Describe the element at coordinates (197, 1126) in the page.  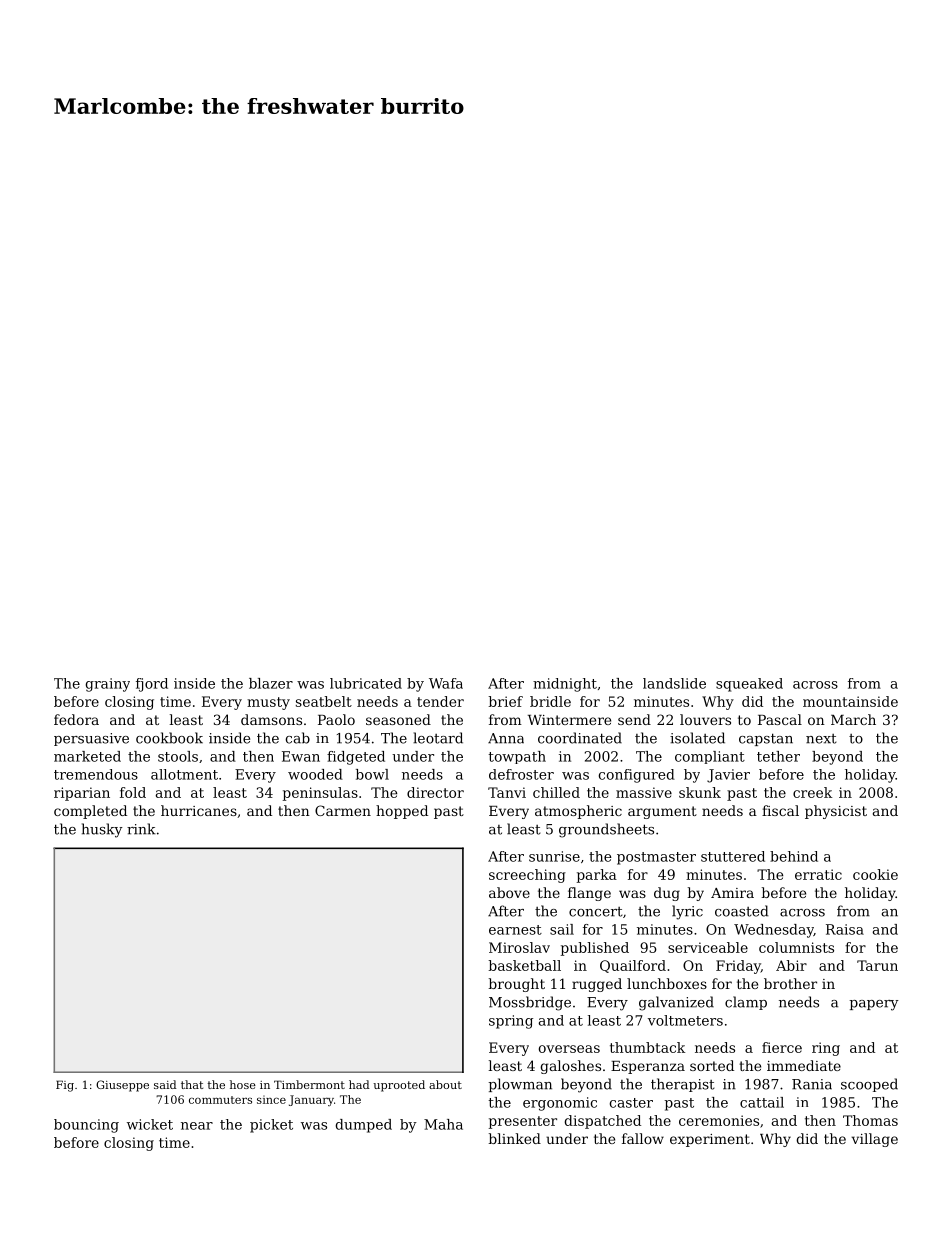
I see `near` at that location.
